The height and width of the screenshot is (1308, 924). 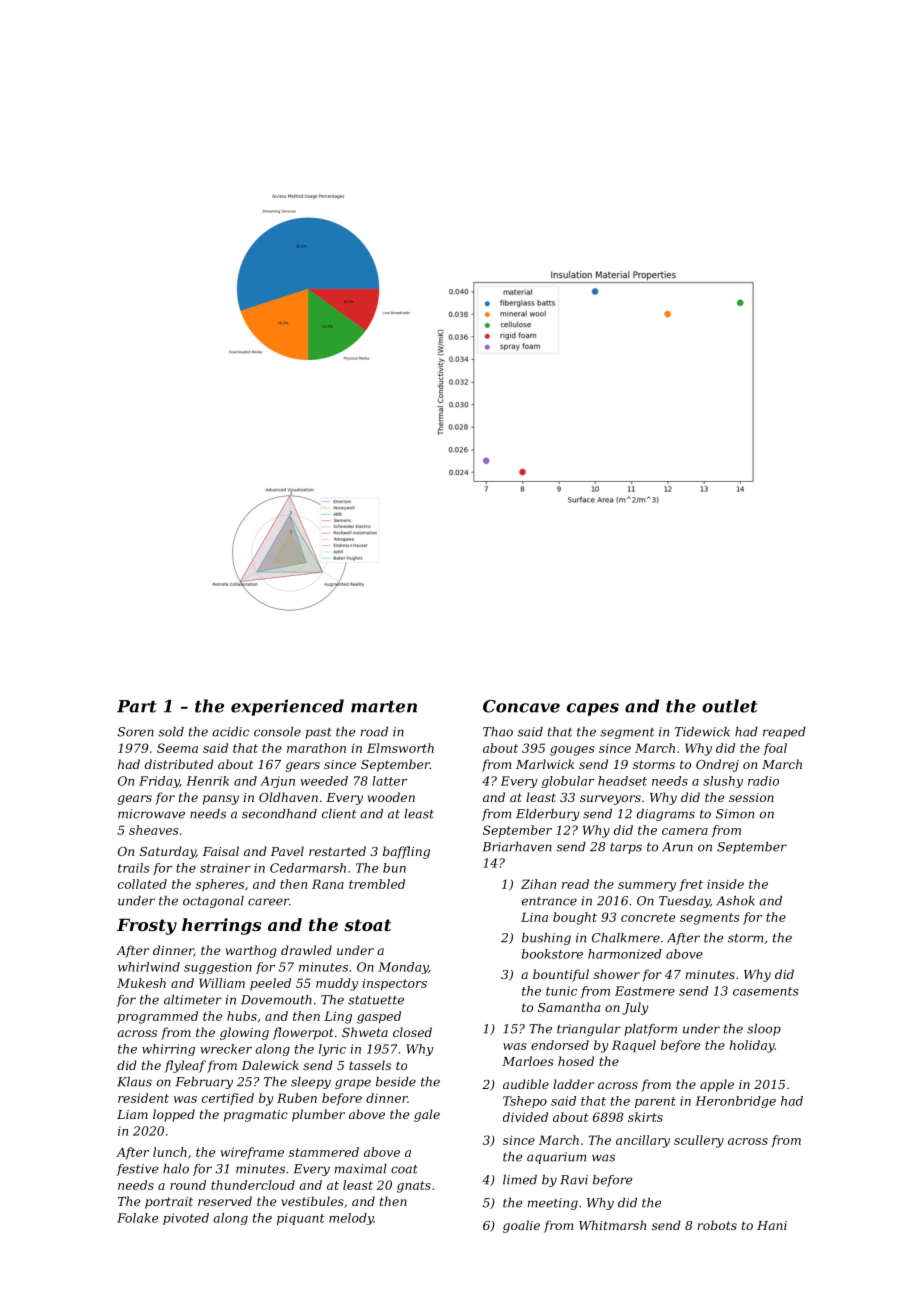 I want to click on marten, so click(x=384, y=707).
